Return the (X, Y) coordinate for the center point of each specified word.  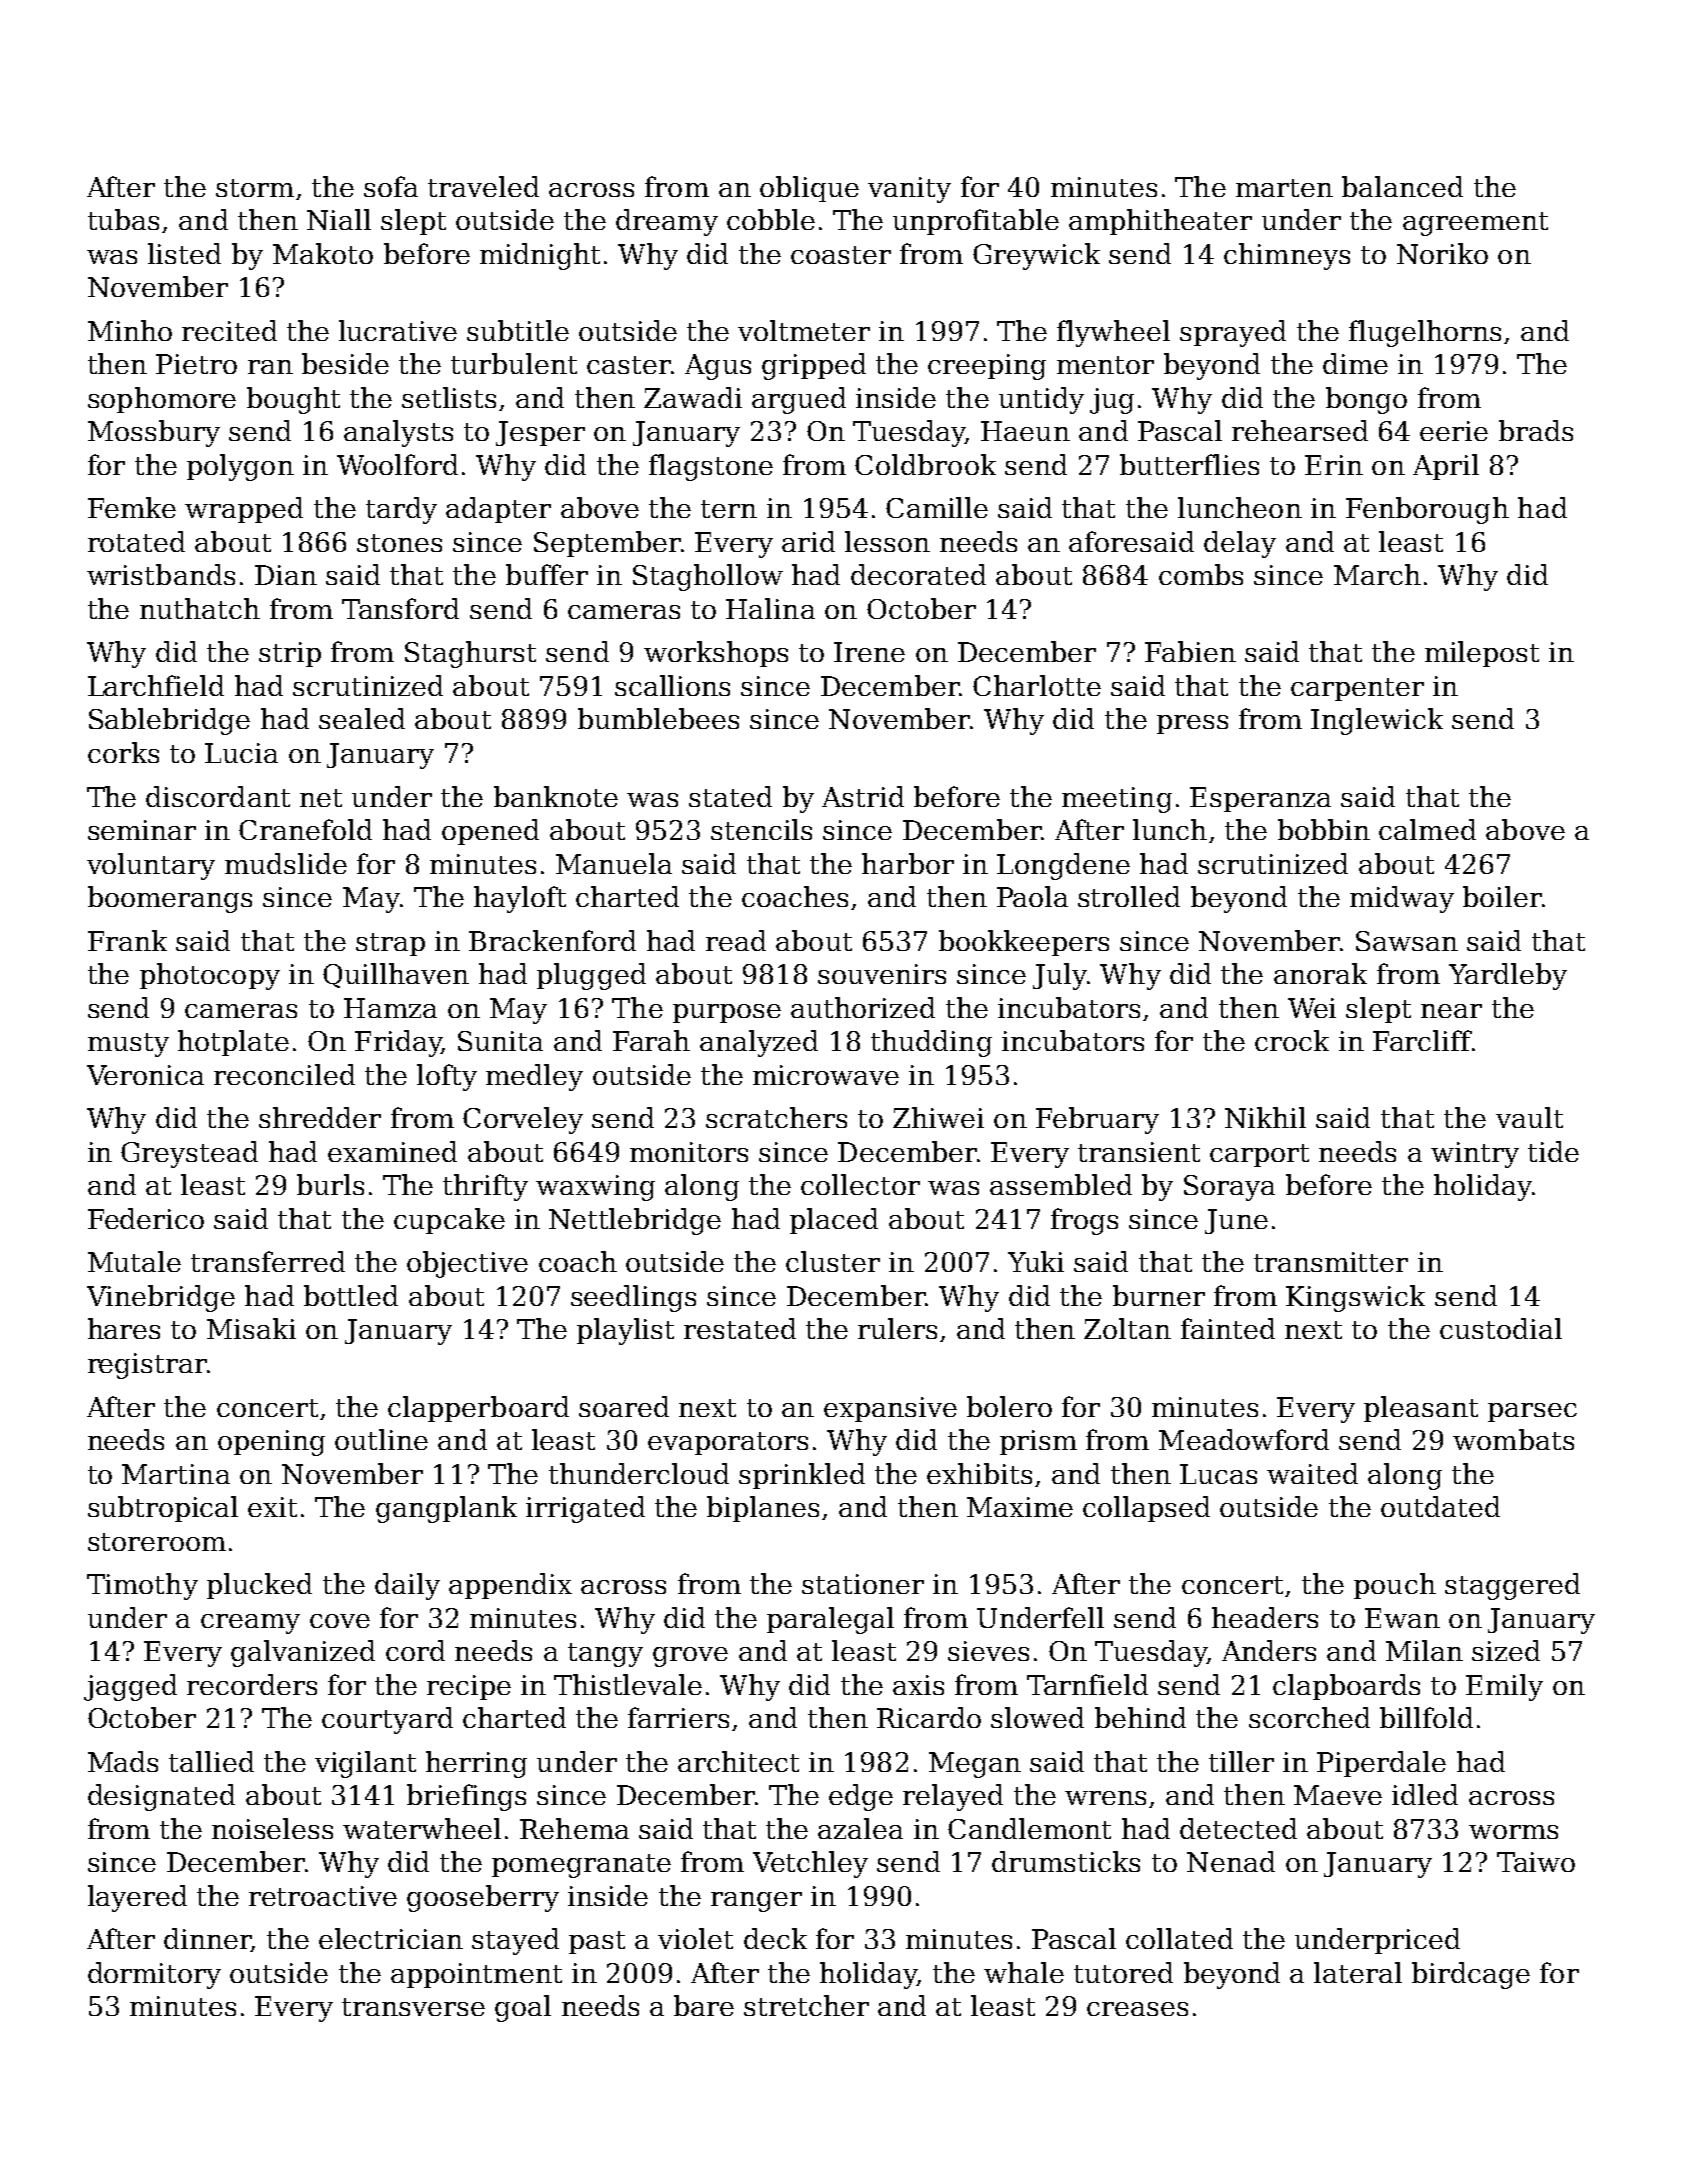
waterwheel (422, 1828)
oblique (809, 189)
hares (124, 1328)
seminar (142, 830)
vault (1529, 1117)
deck (775, 1938)
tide (1553, 1151)
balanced (1402, 186)
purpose (727, 1013)
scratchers (776, 1117)
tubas (123, 219)
